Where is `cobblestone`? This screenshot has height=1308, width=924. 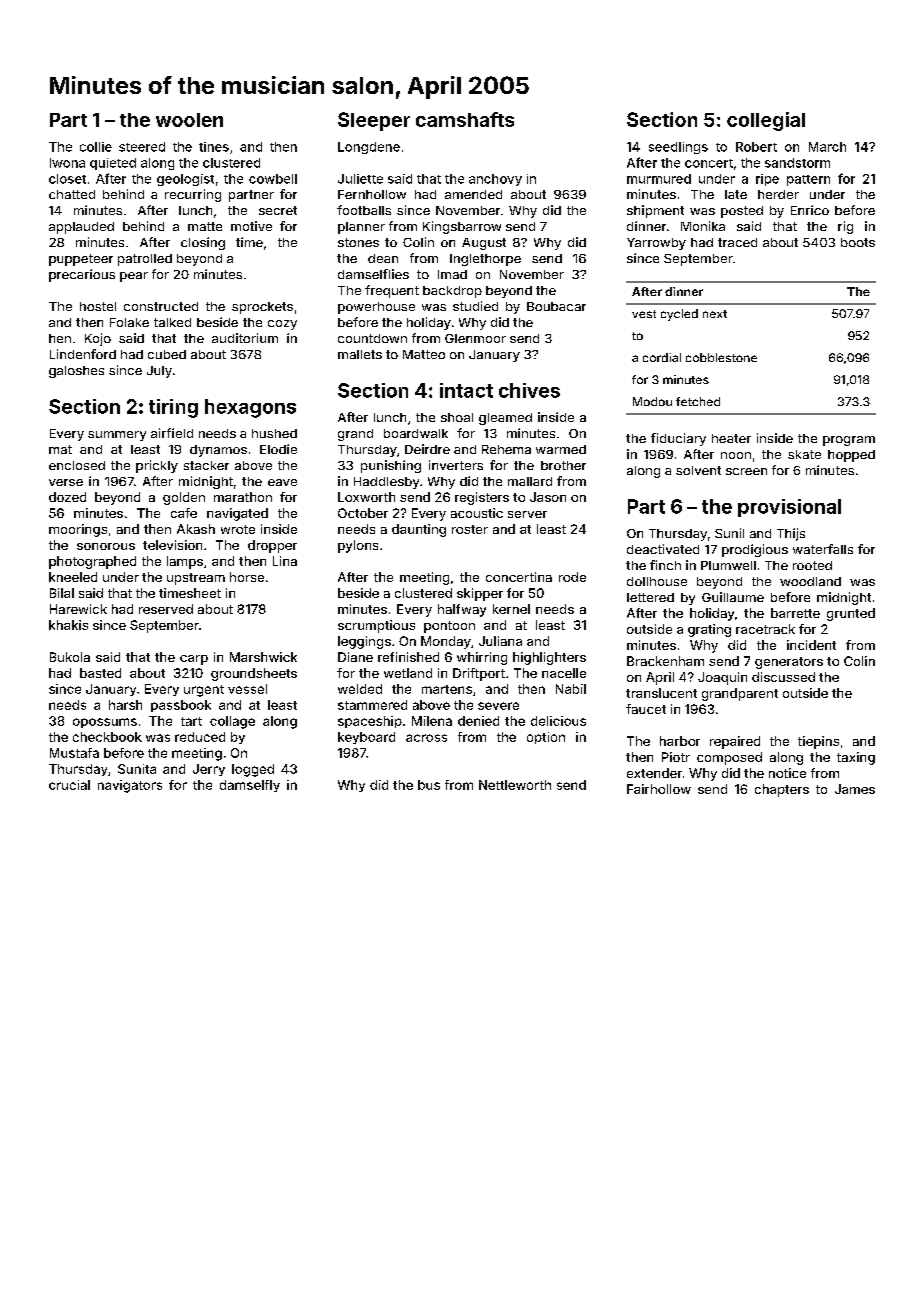
cobblestone is located at coordinates (721, 357).
